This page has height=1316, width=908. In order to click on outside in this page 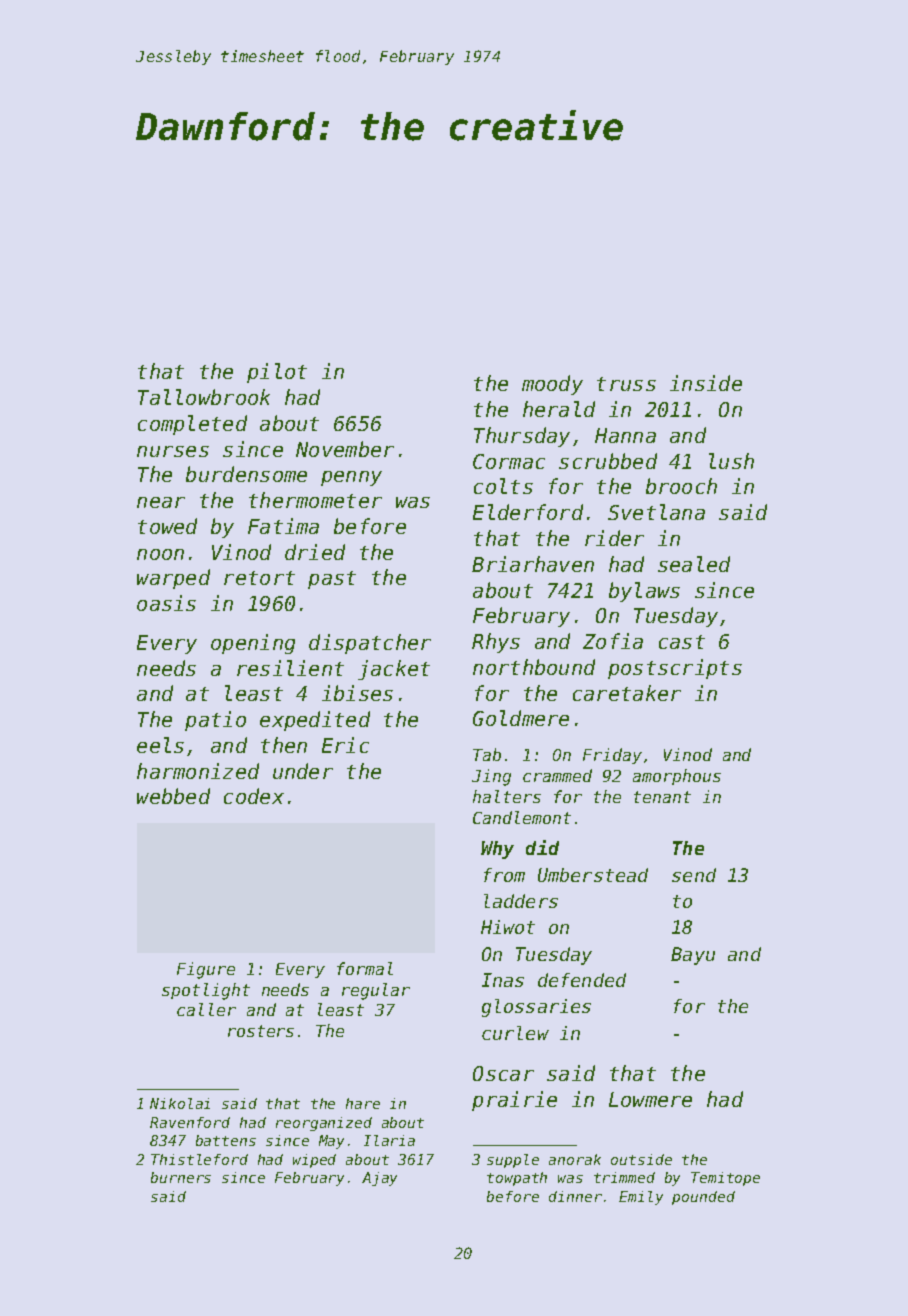, I will do `click(641, 1159)`.
